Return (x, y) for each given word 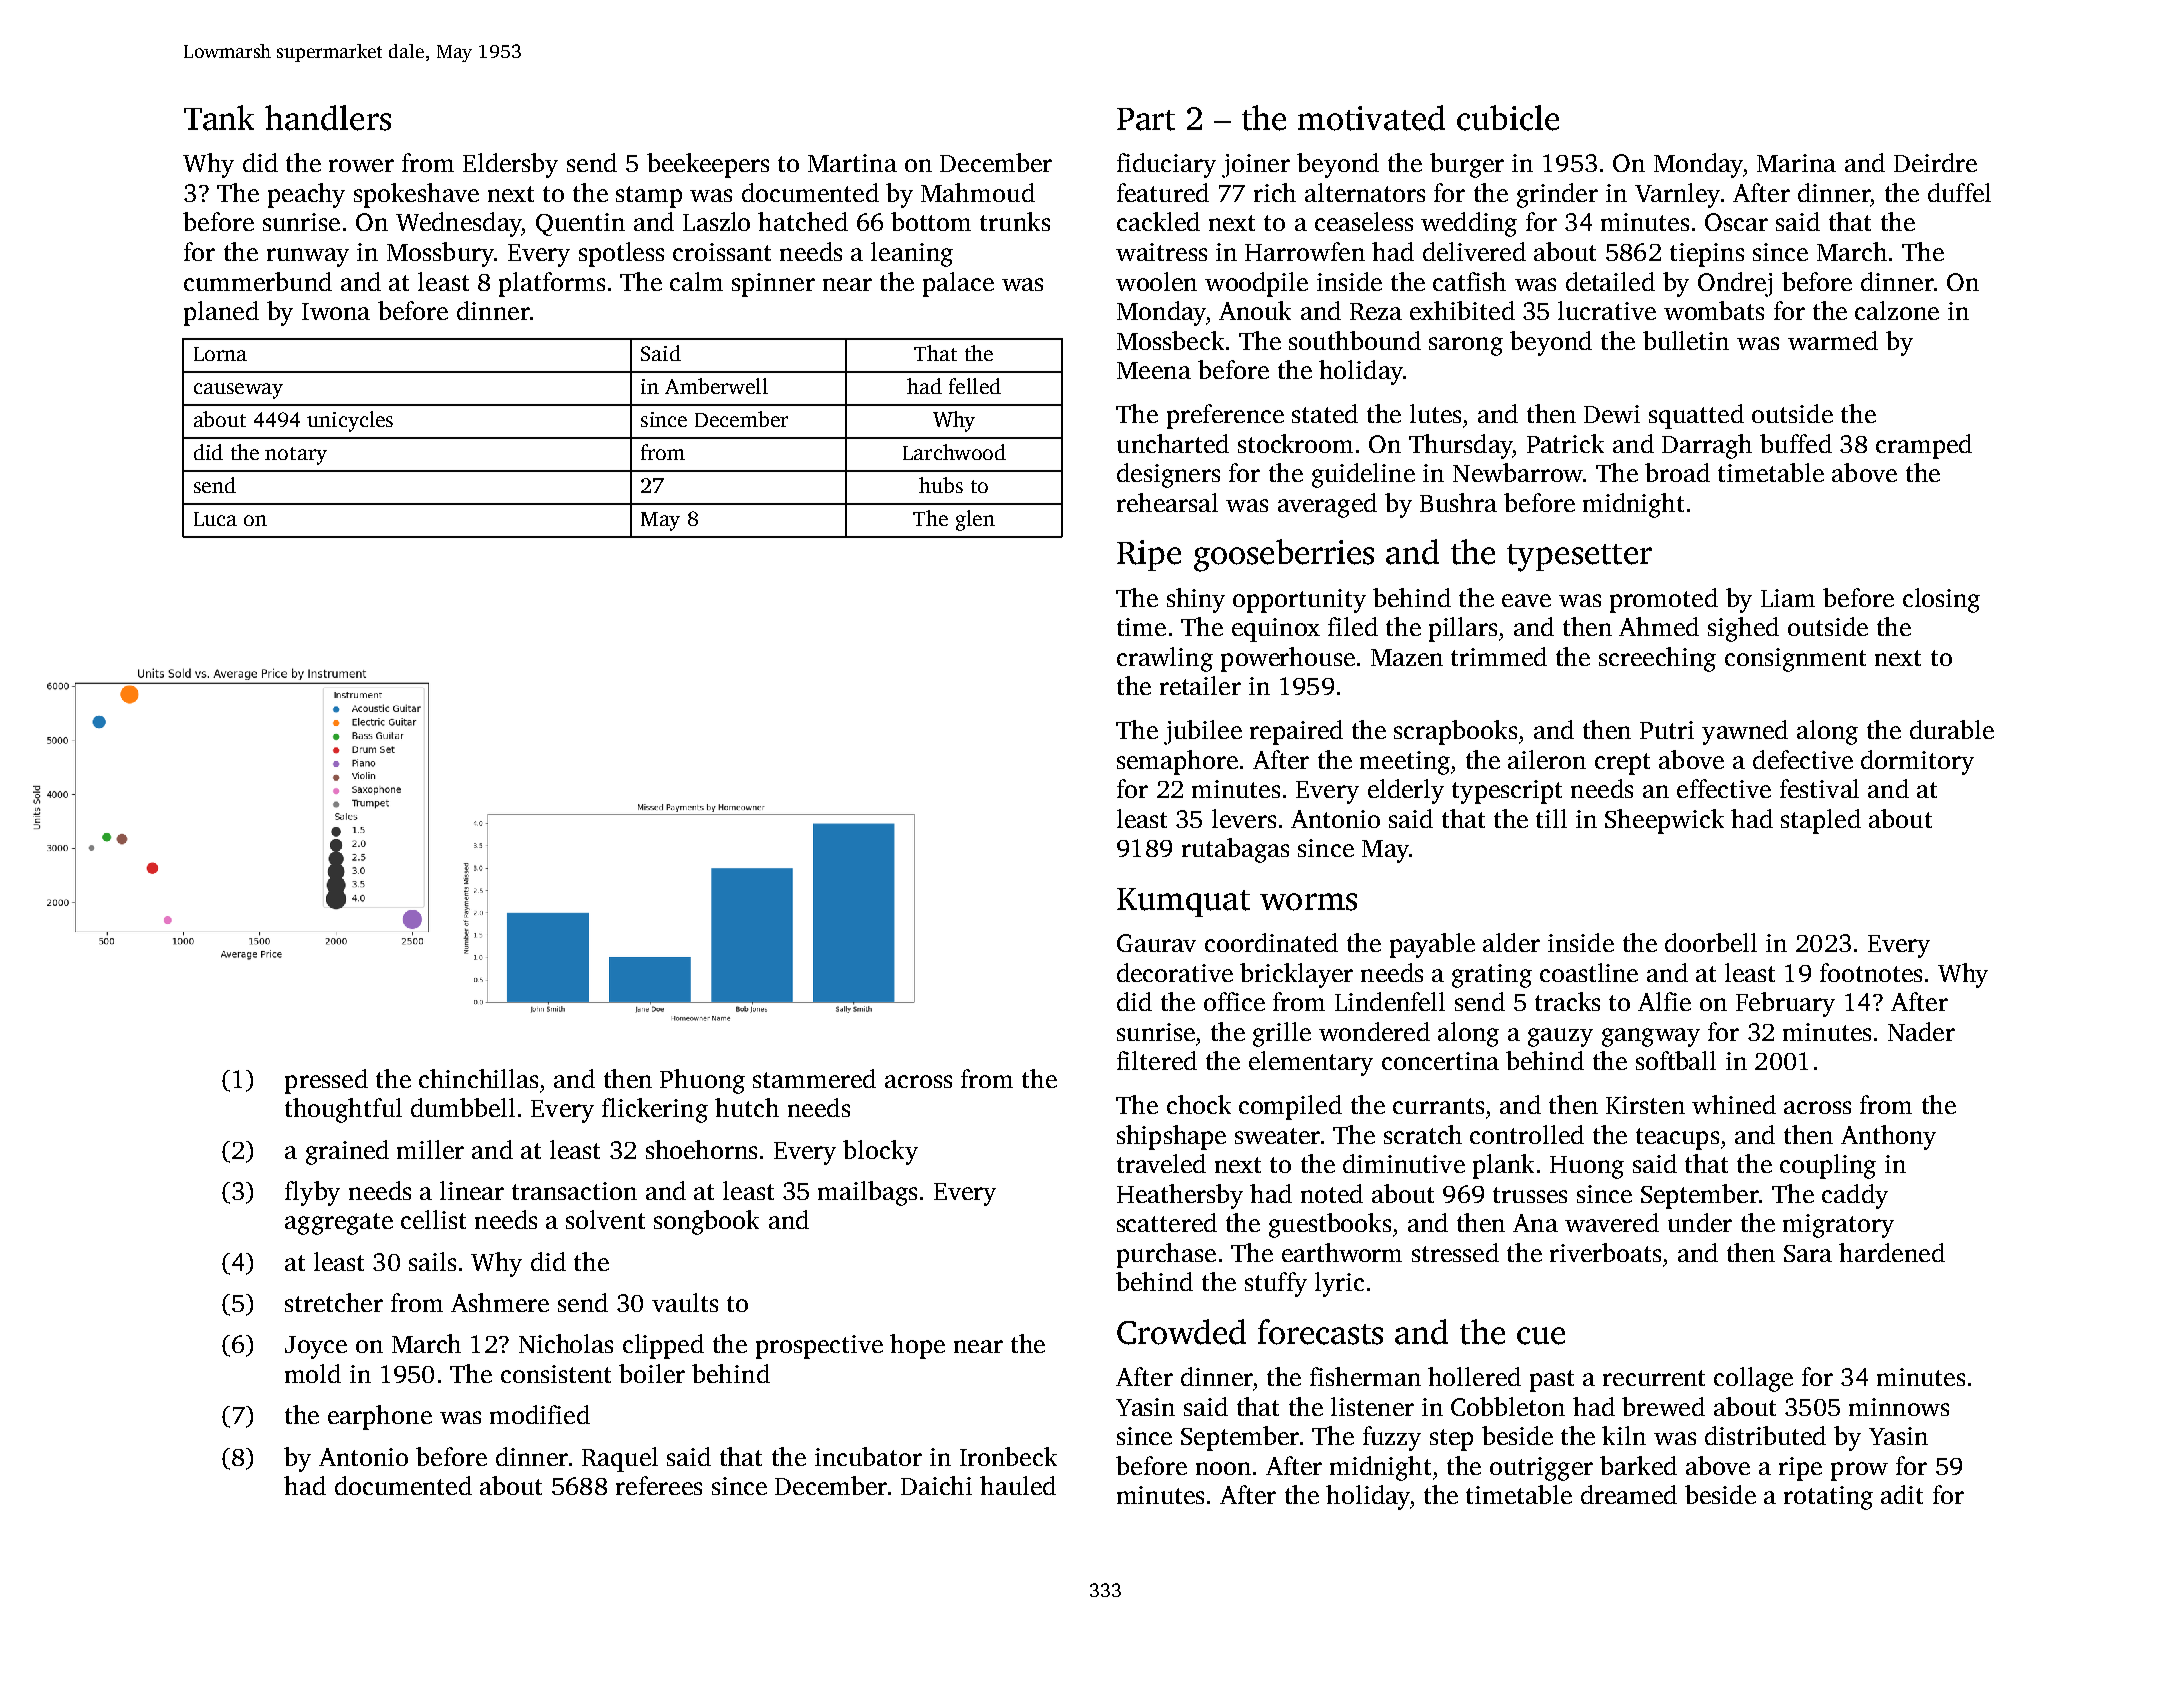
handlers (328, 118)
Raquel (620, 1459)
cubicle (1508, 118)
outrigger (1541, 1469)
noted (1332, 1193)
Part (1146, 119)
